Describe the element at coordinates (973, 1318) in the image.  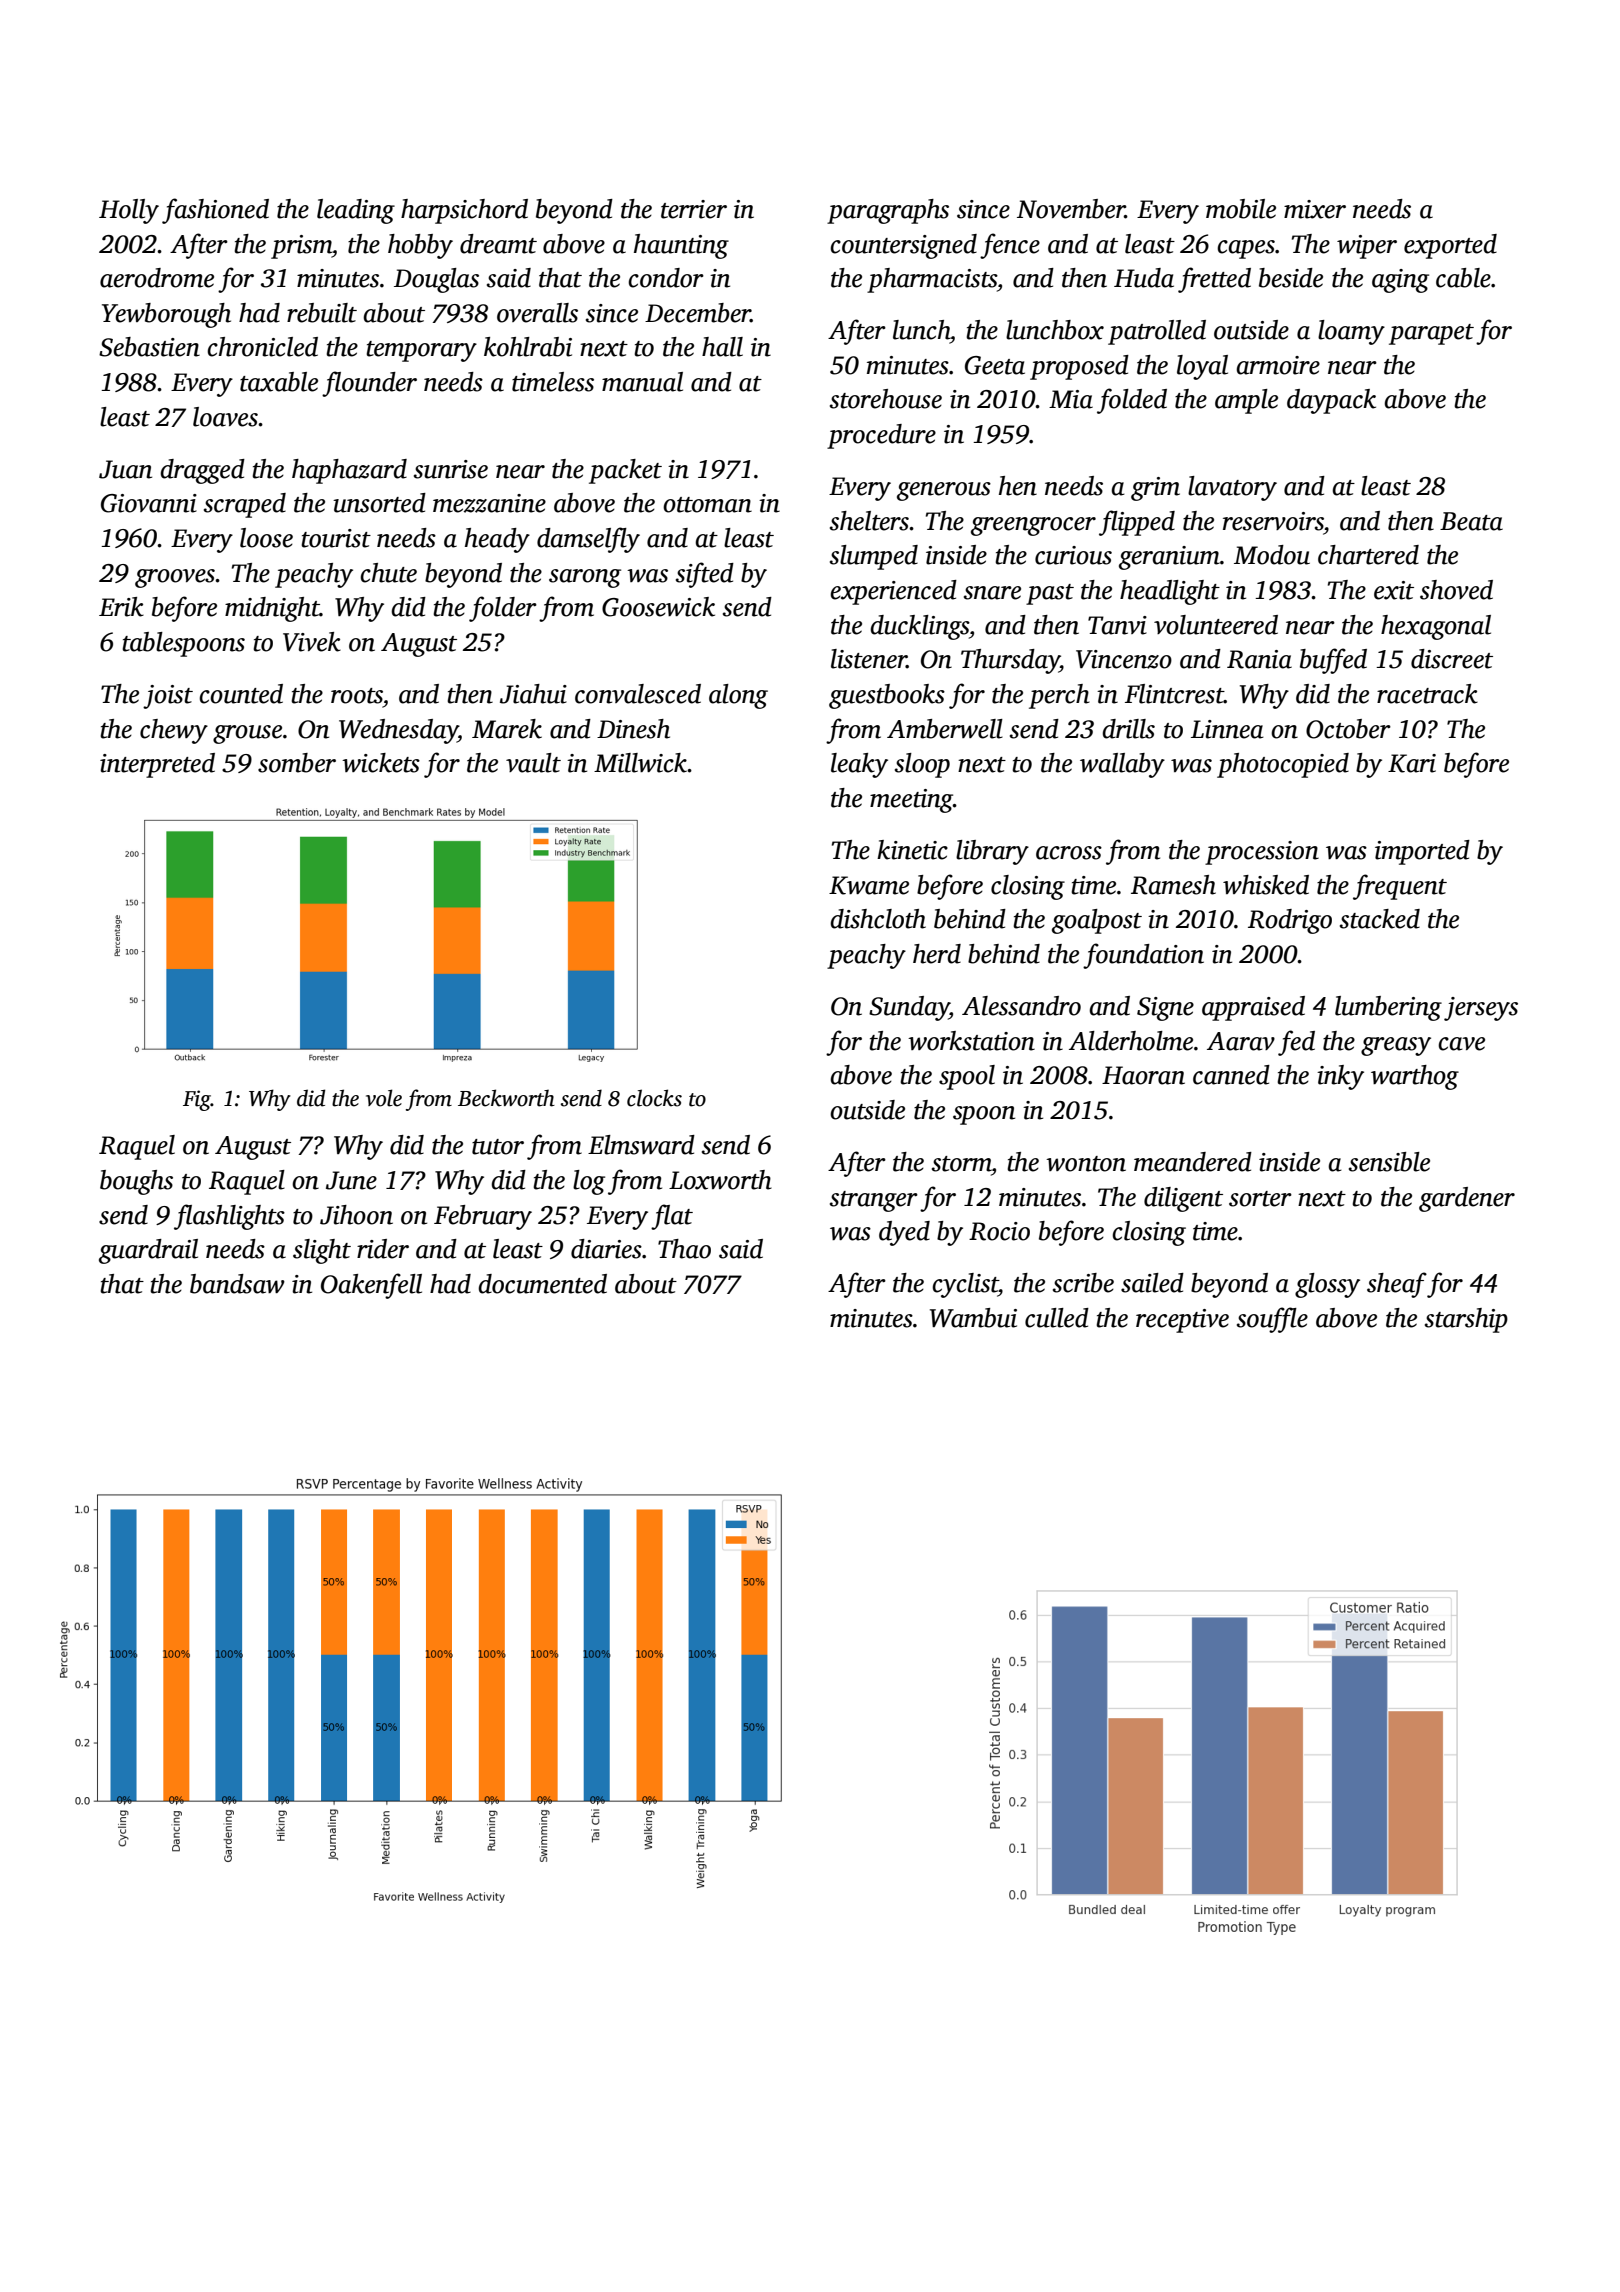
I see `Wambui` at that location.
